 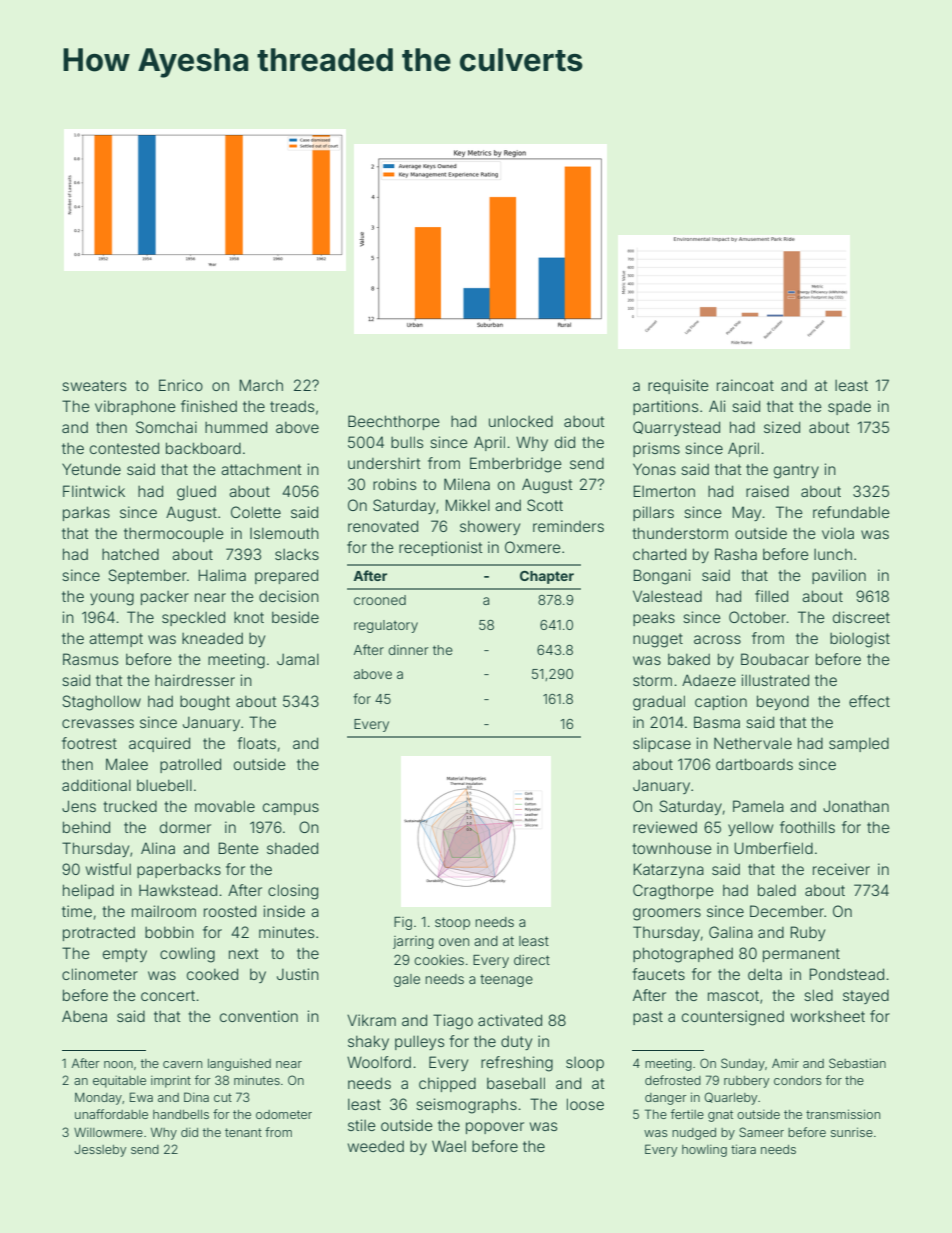 What do you see at coordinates (94, 385) in the document?
I see `sweaters` at bounding box center [94, 385].
